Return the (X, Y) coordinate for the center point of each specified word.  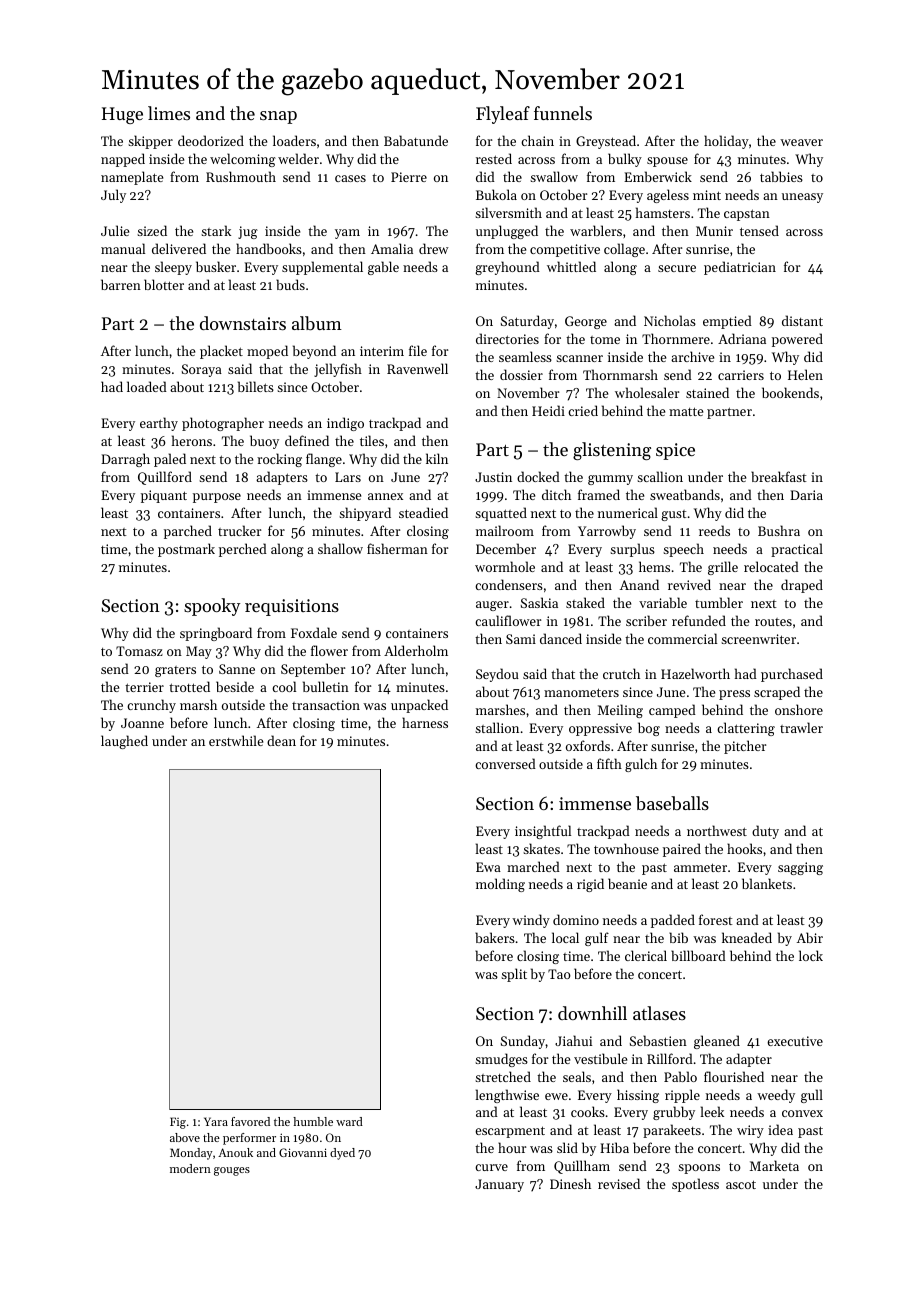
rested (494, 158)
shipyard (365, 514)
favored (250, 1121)
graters (175, 671)
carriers (741, 375)
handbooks (269, 248)
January (499, 1185)
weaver (801, 142)
